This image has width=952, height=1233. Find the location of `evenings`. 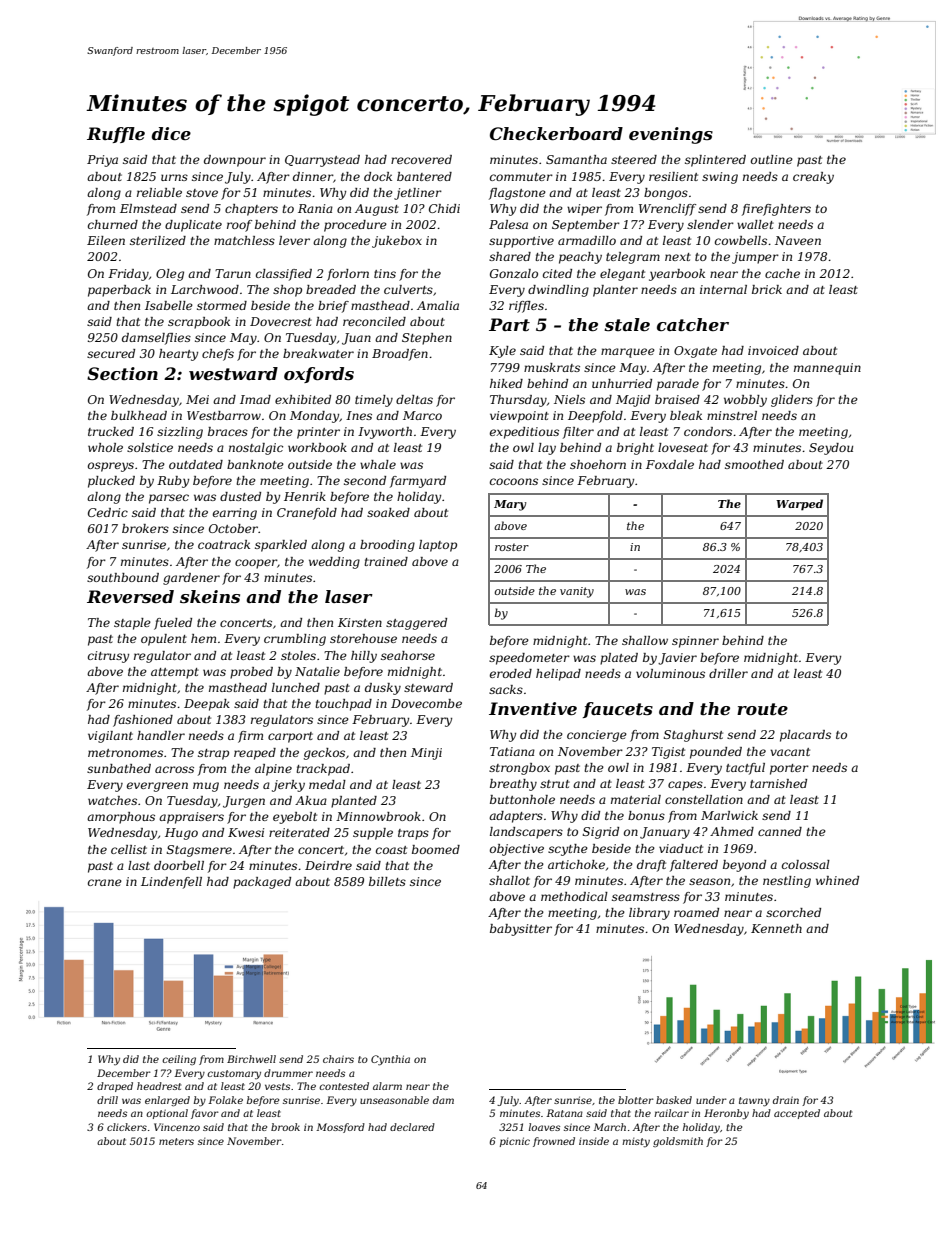

evenings is located at coordinates (671, 135).
